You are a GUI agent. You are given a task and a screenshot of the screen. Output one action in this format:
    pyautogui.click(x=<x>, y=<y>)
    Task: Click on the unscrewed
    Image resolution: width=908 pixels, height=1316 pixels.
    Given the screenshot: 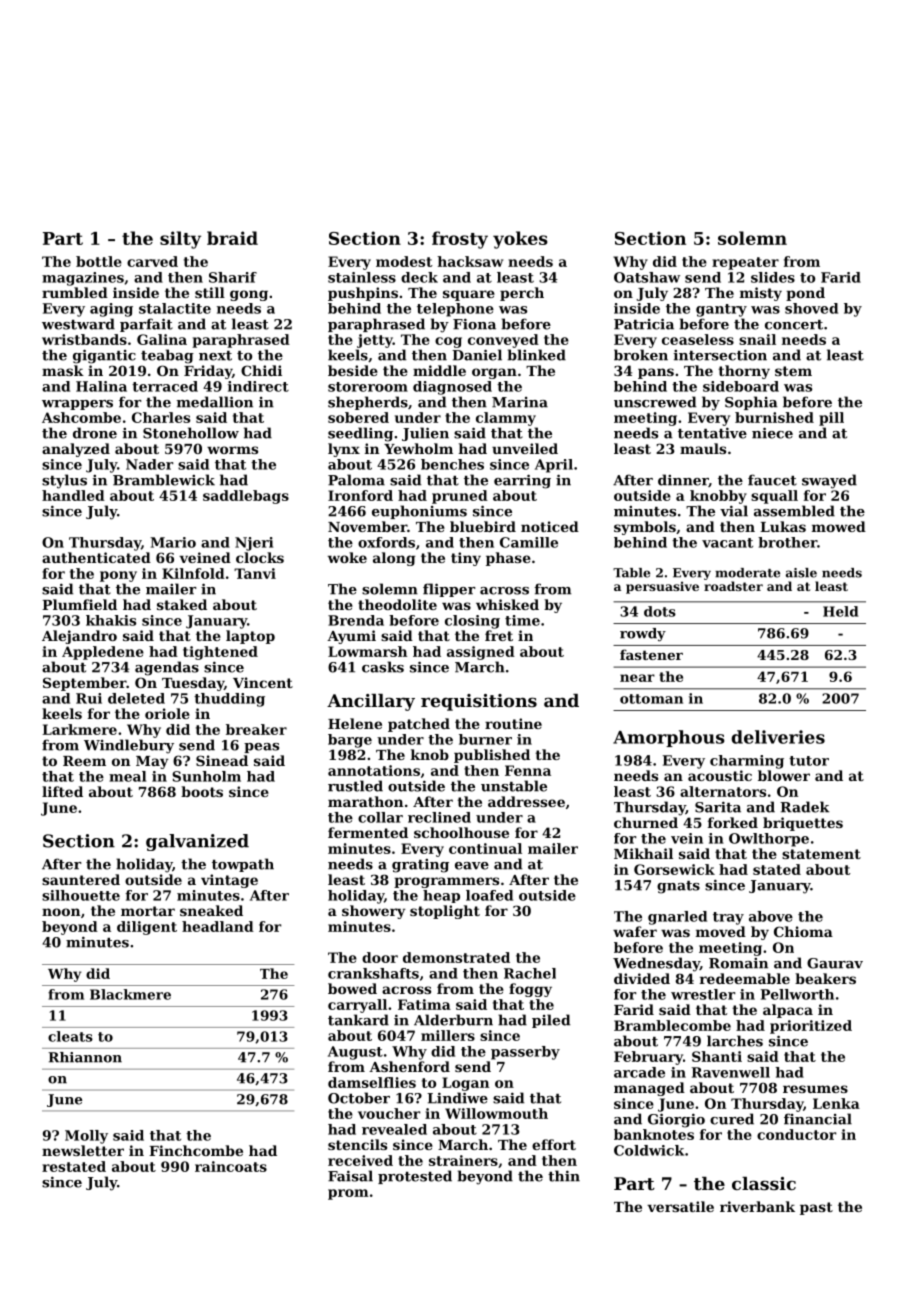 What is the action you would take?
    pyautogui.click(x=655, y=402)
